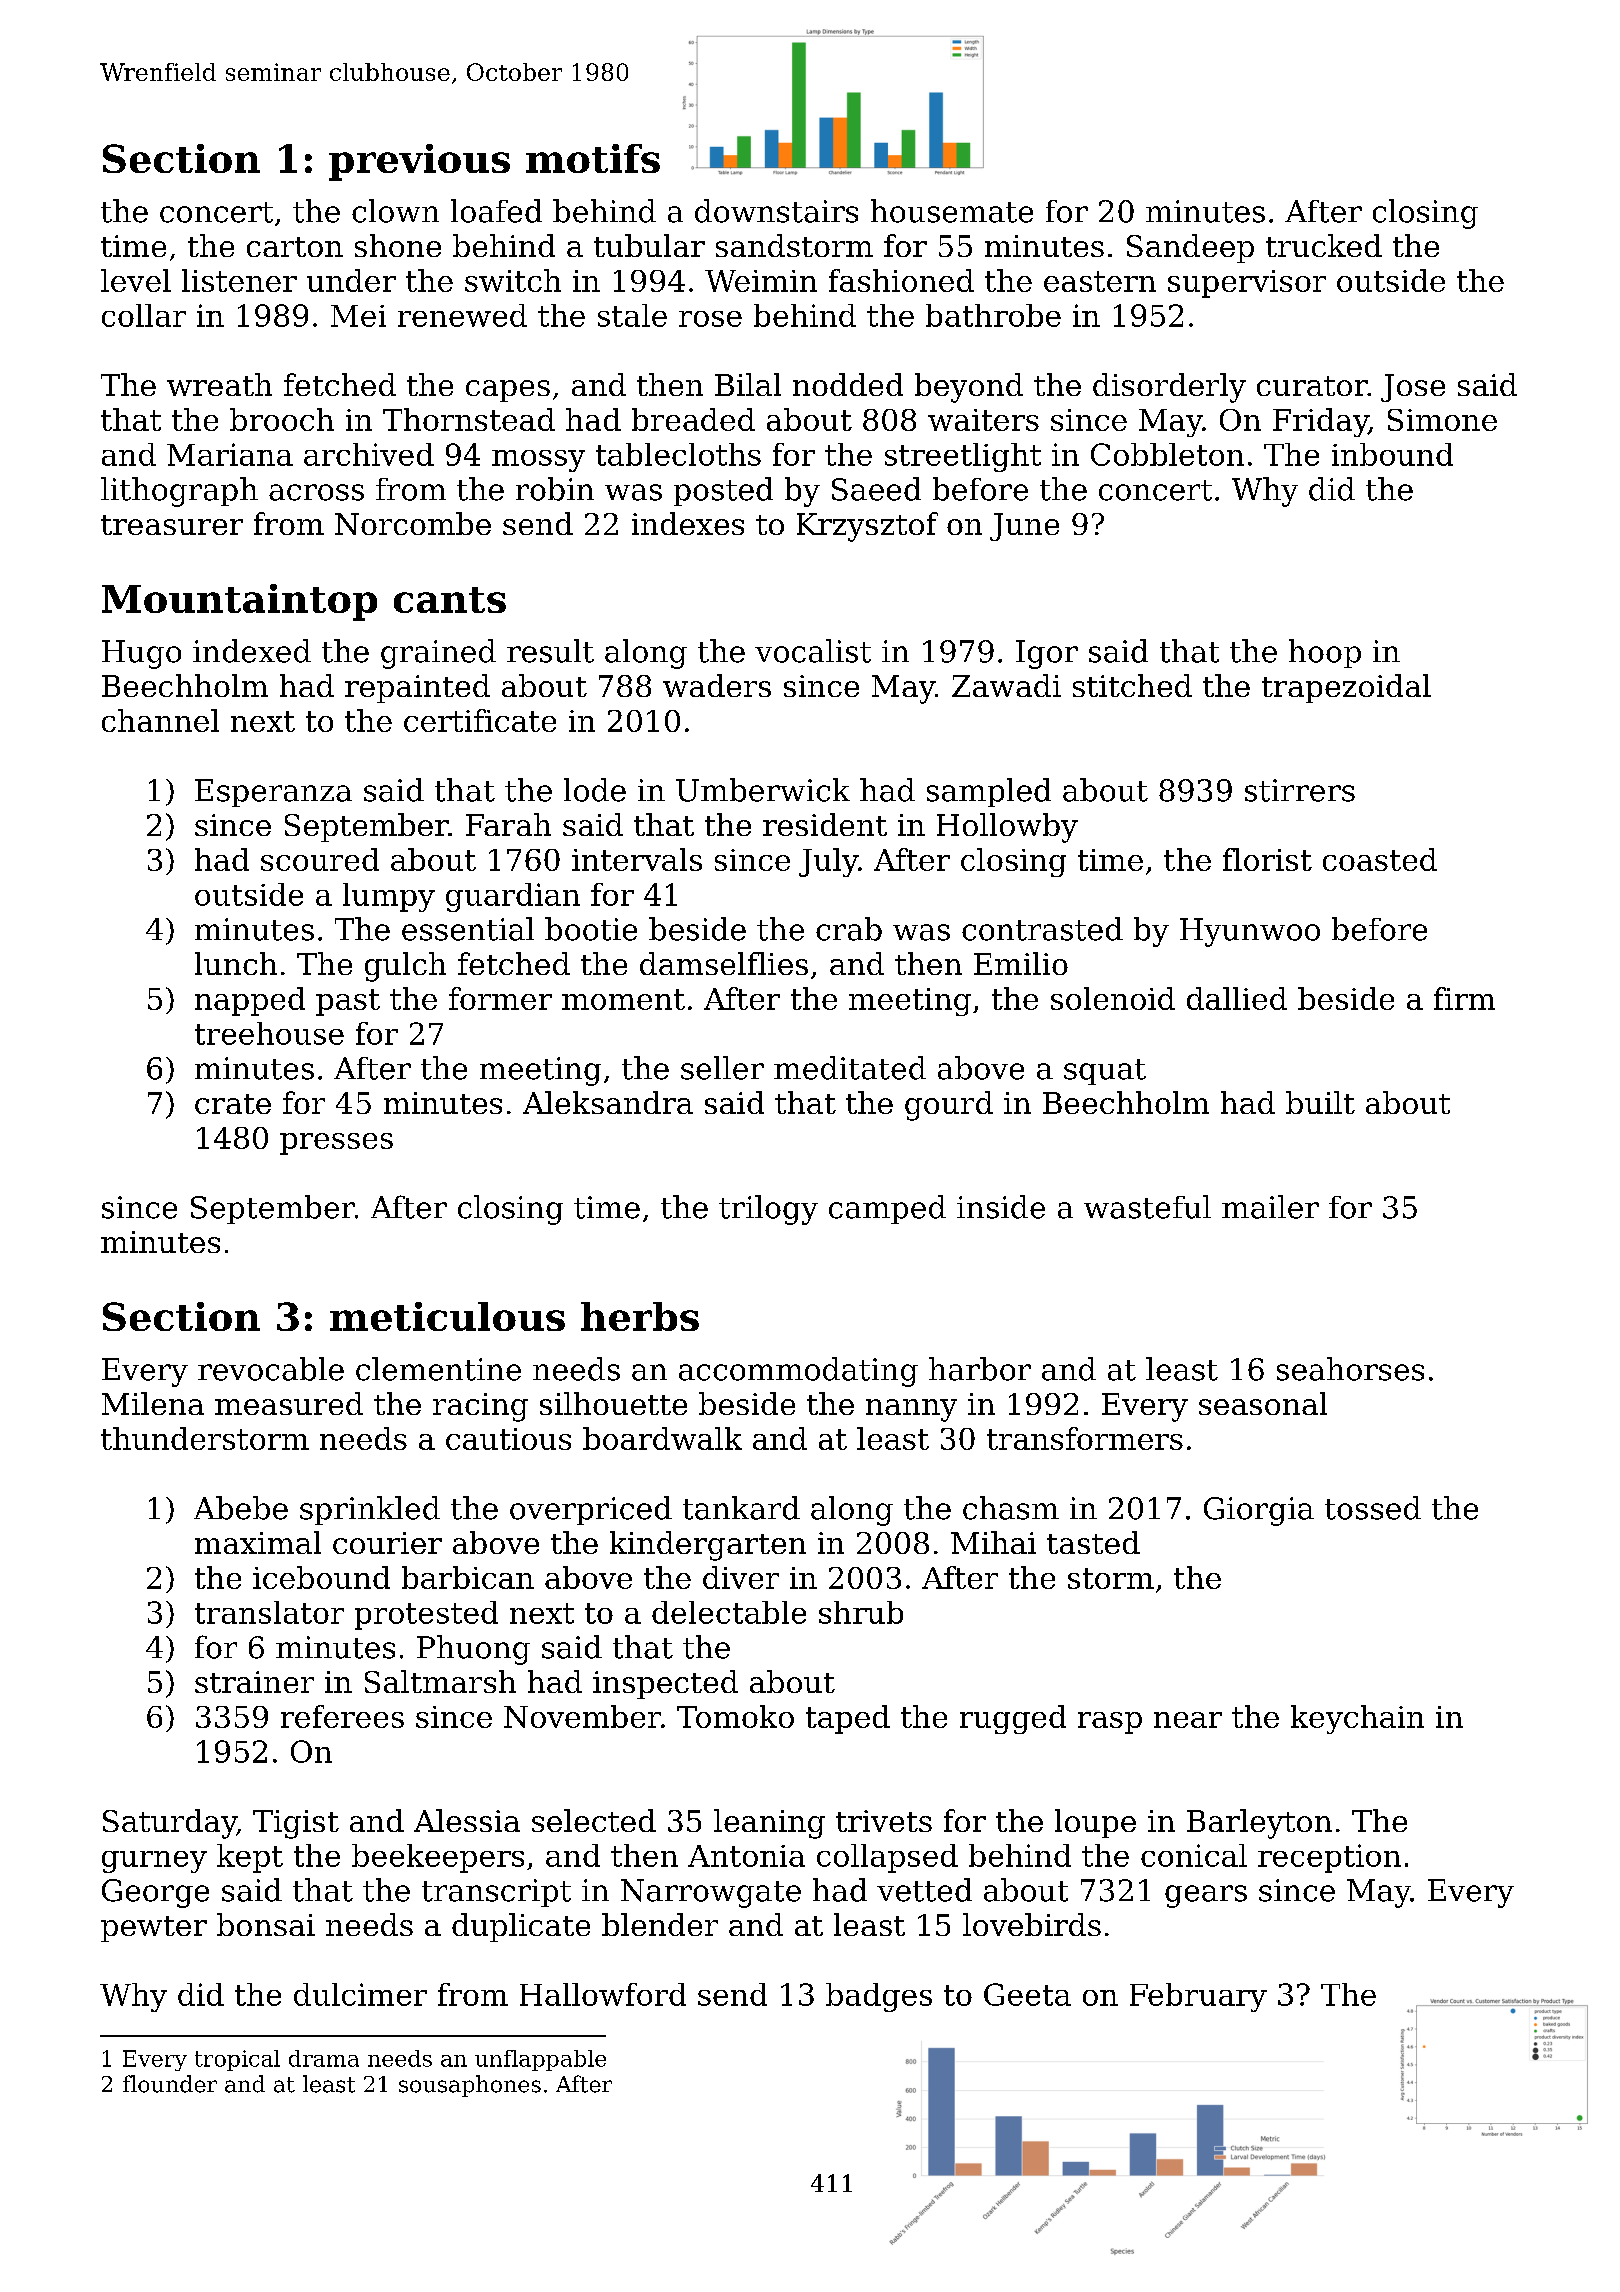  I want to click on motifs, so click(593, 158).
